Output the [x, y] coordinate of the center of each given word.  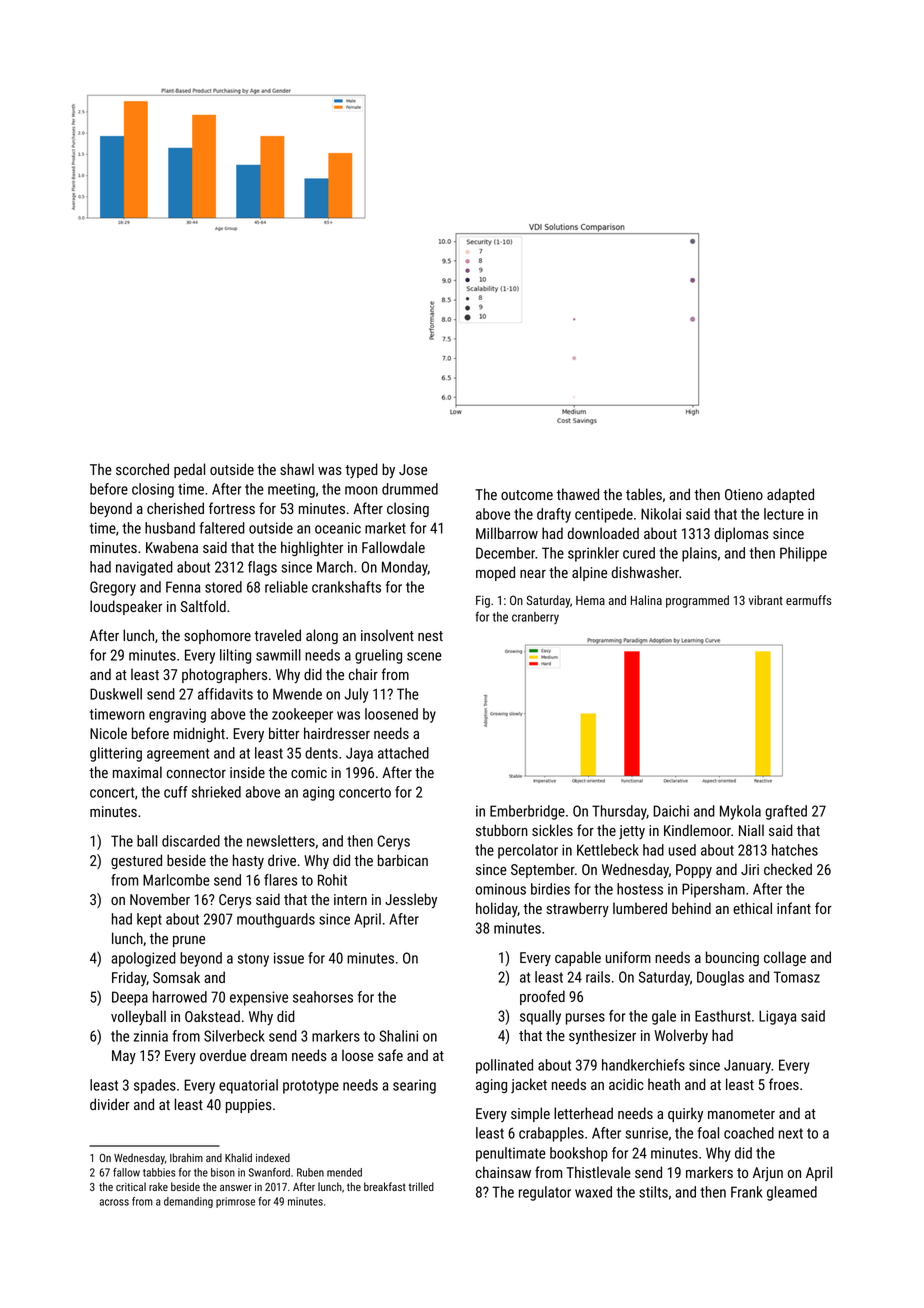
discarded [191, 841]
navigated [144, 568]
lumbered [640, 908]
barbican [403, 860]
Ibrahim [186, 1157]
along [322, 636]
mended [344, 1172]
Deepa [130, 998]
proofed [542, 997]
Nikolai [661, 514]
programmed [697, 601]
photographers [224, 675]
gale [664, 1017]
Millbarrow [507, 533]
